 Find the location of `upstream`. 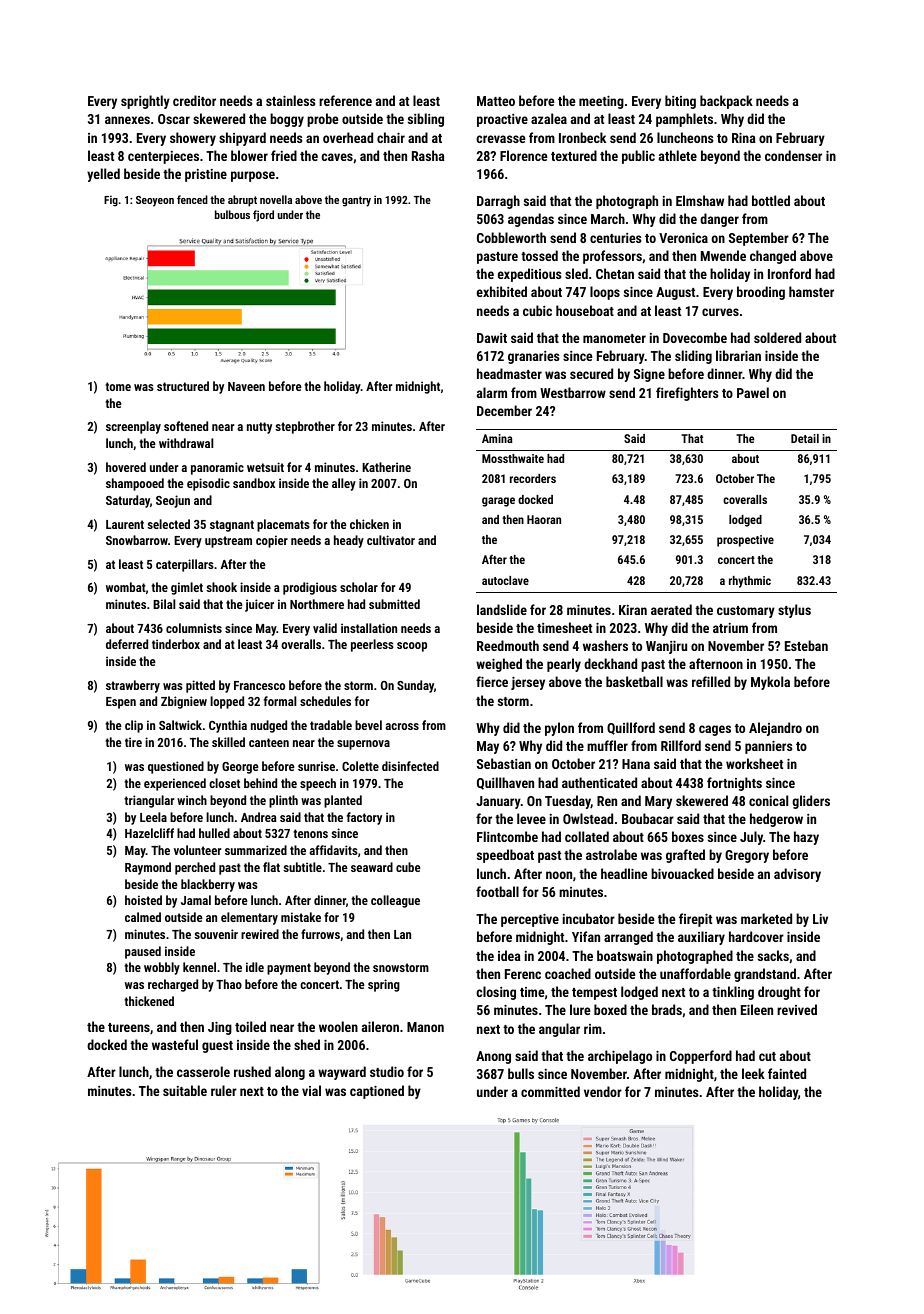

upstream is located at coordinates (228, 542).
